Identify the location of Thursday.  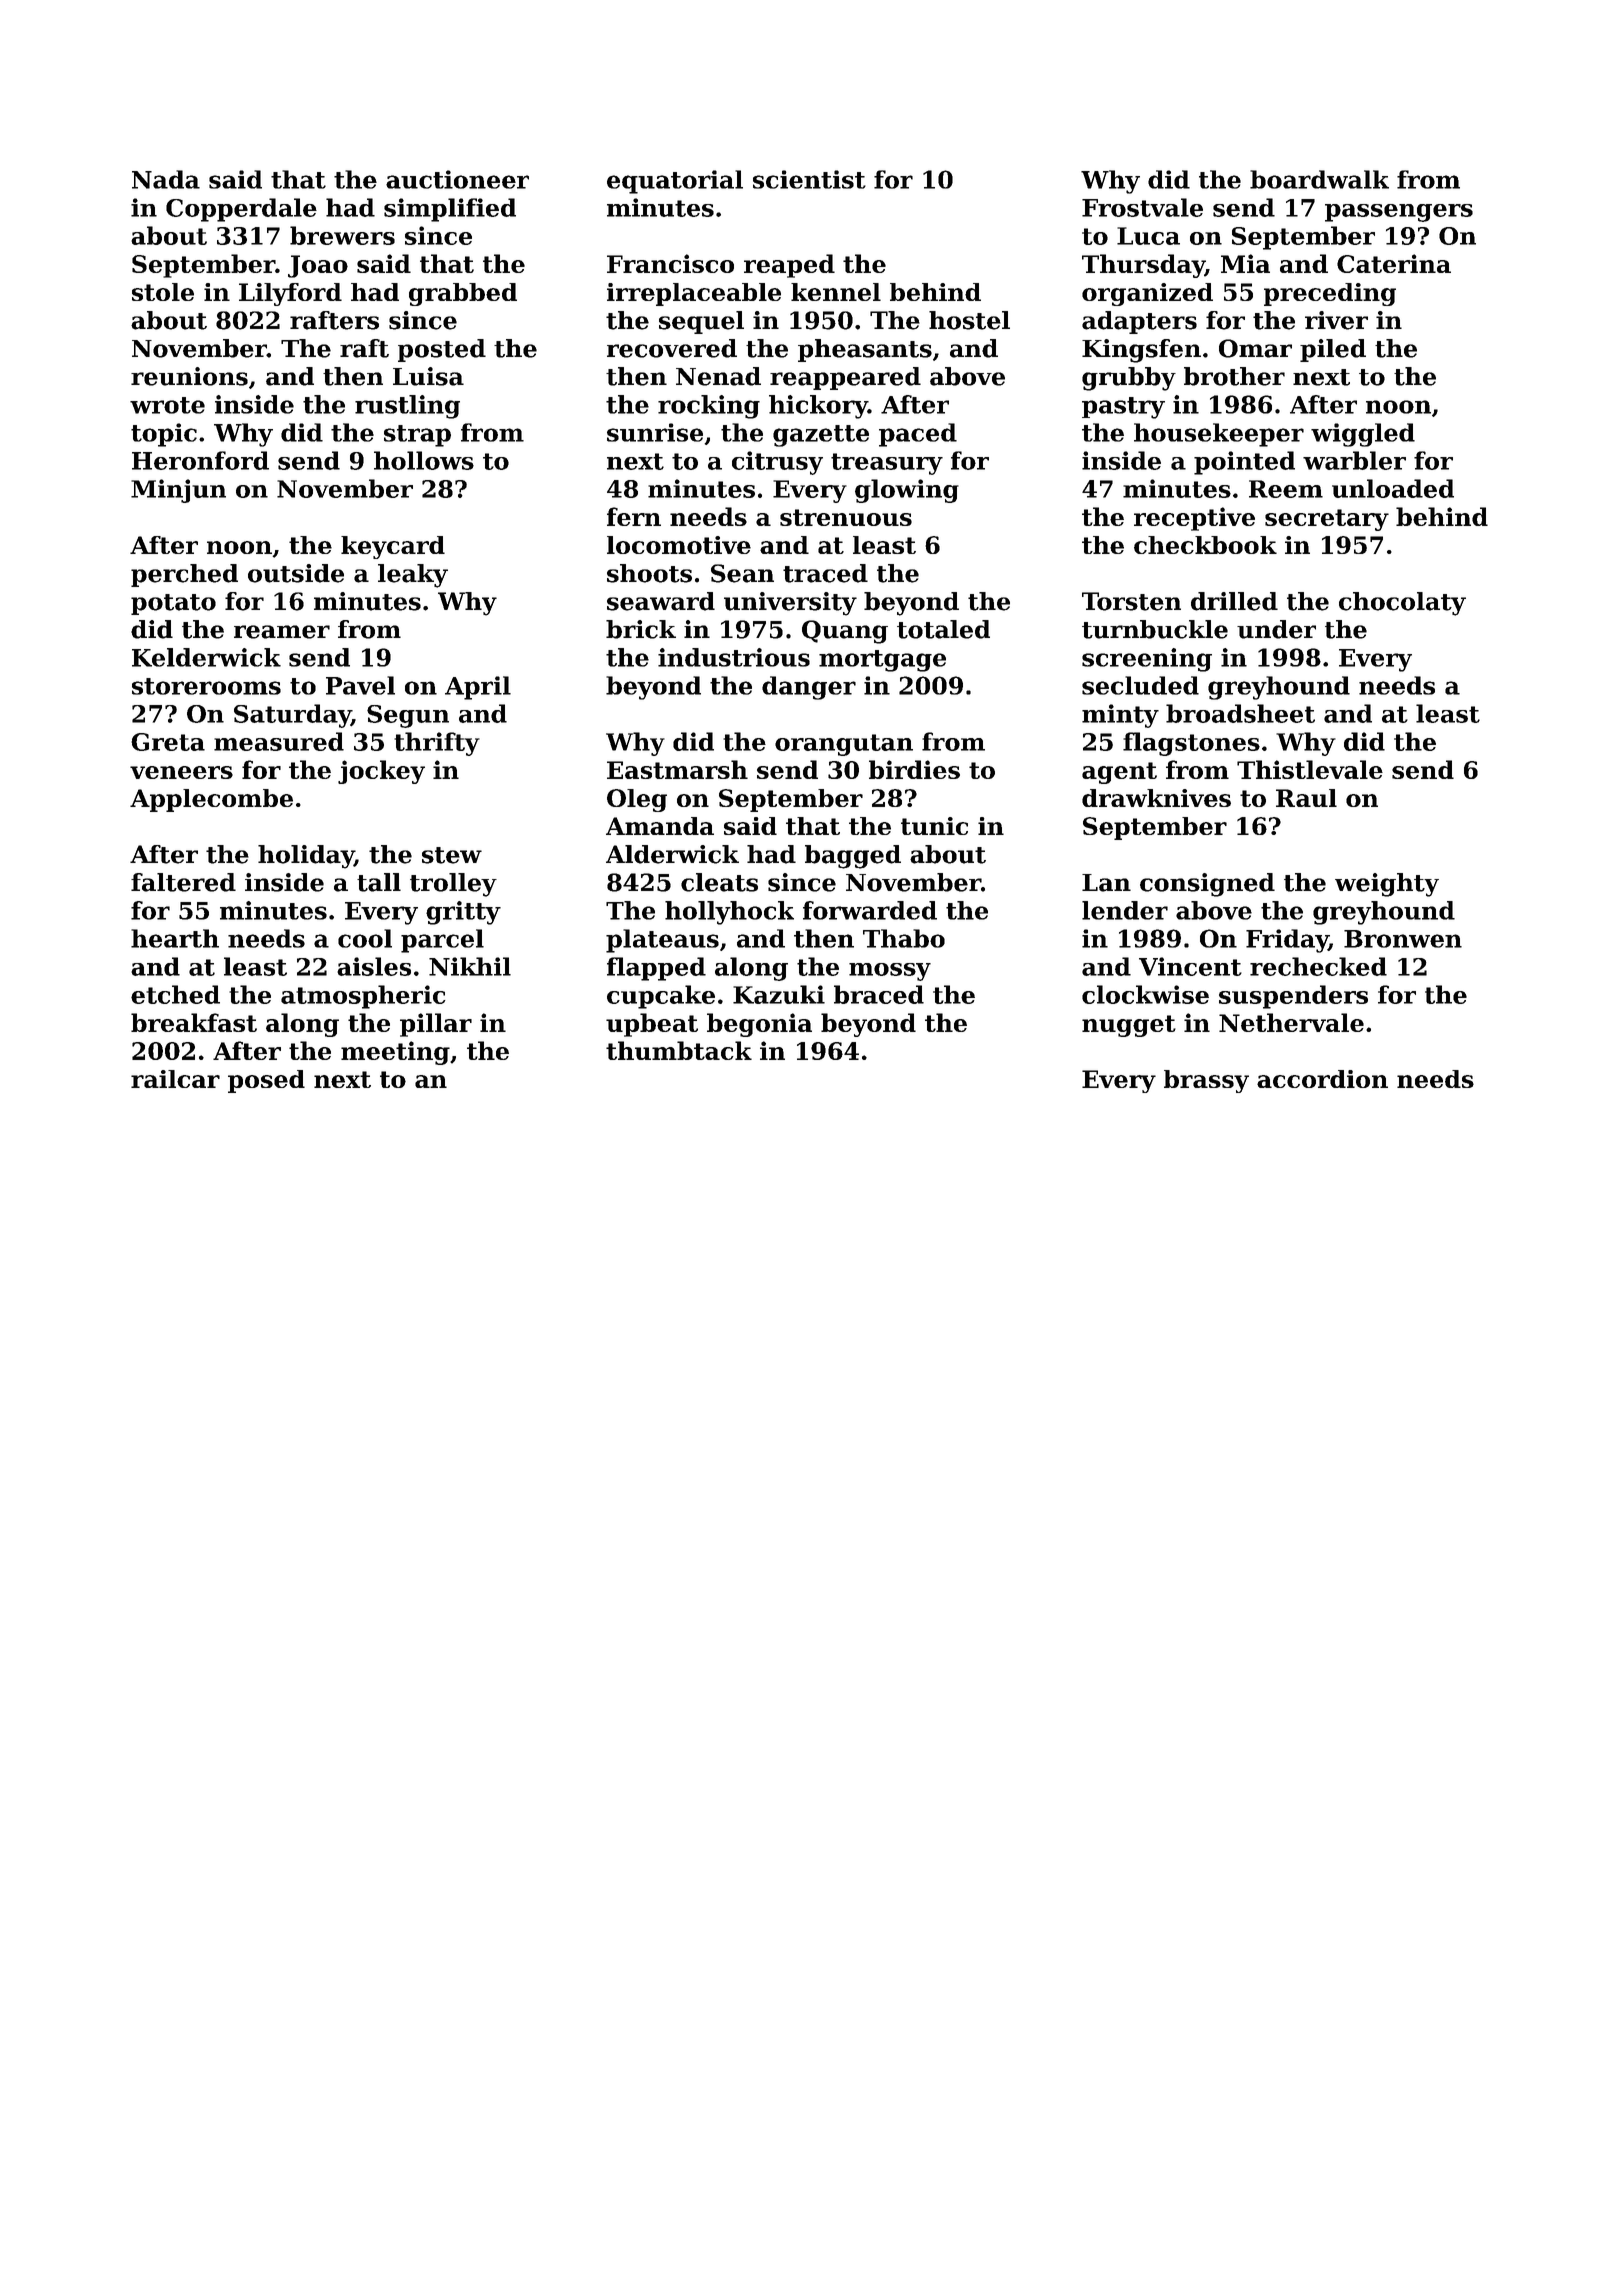
(1143, 266).
